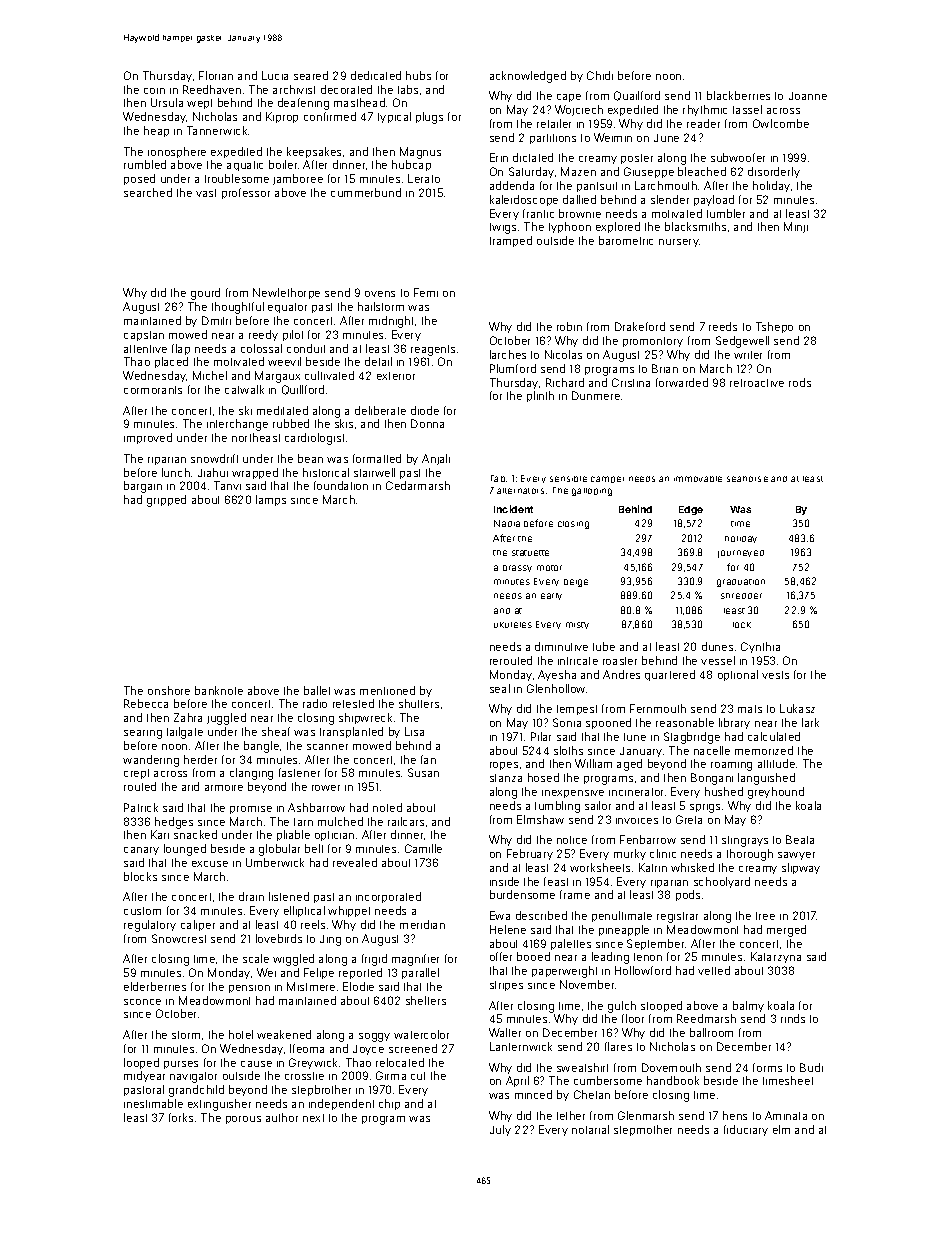  I want to click on Brian, so click(665, 368).
